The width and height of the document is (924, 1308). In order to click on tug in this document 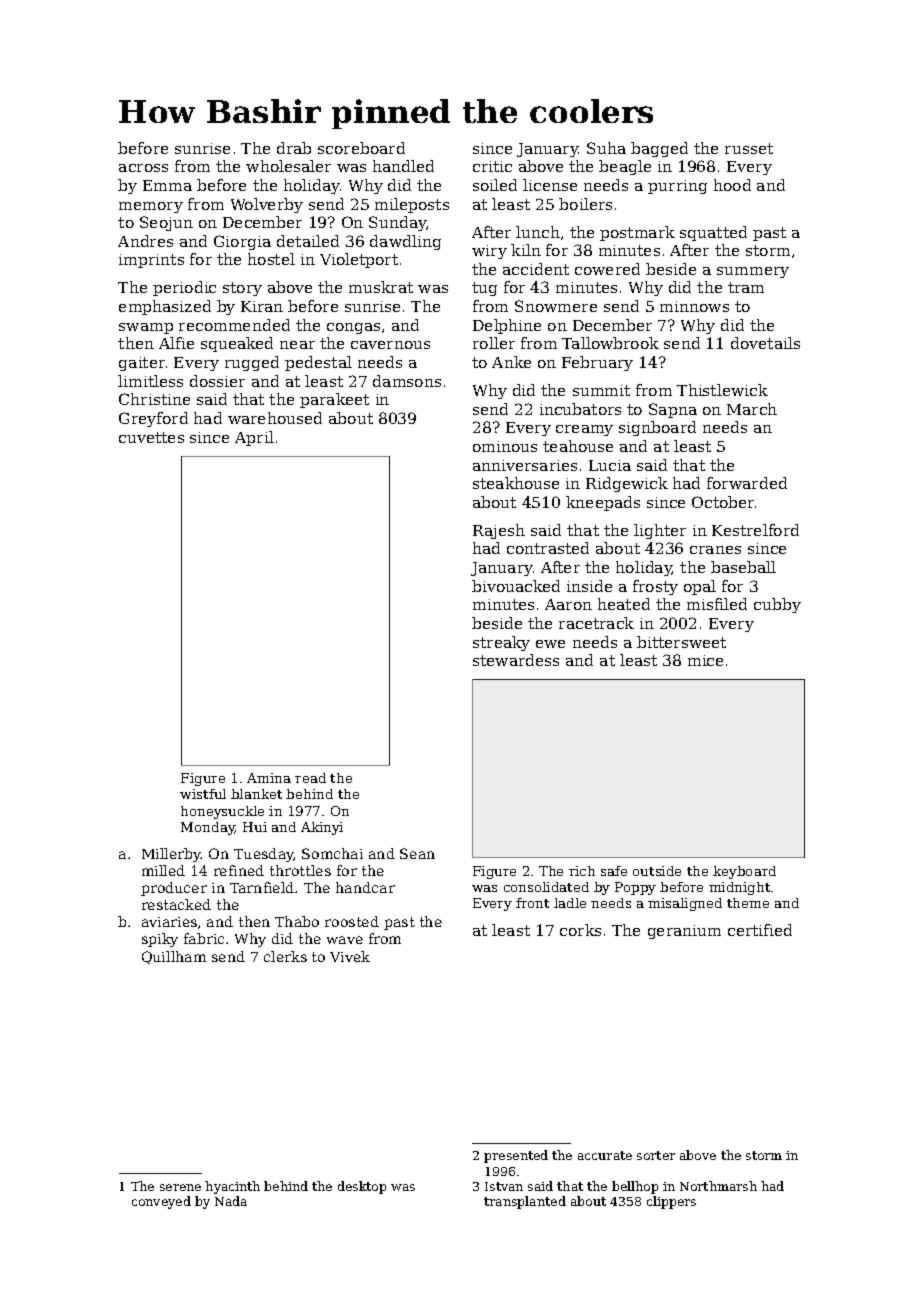, I will do `click(484, 289)`.
